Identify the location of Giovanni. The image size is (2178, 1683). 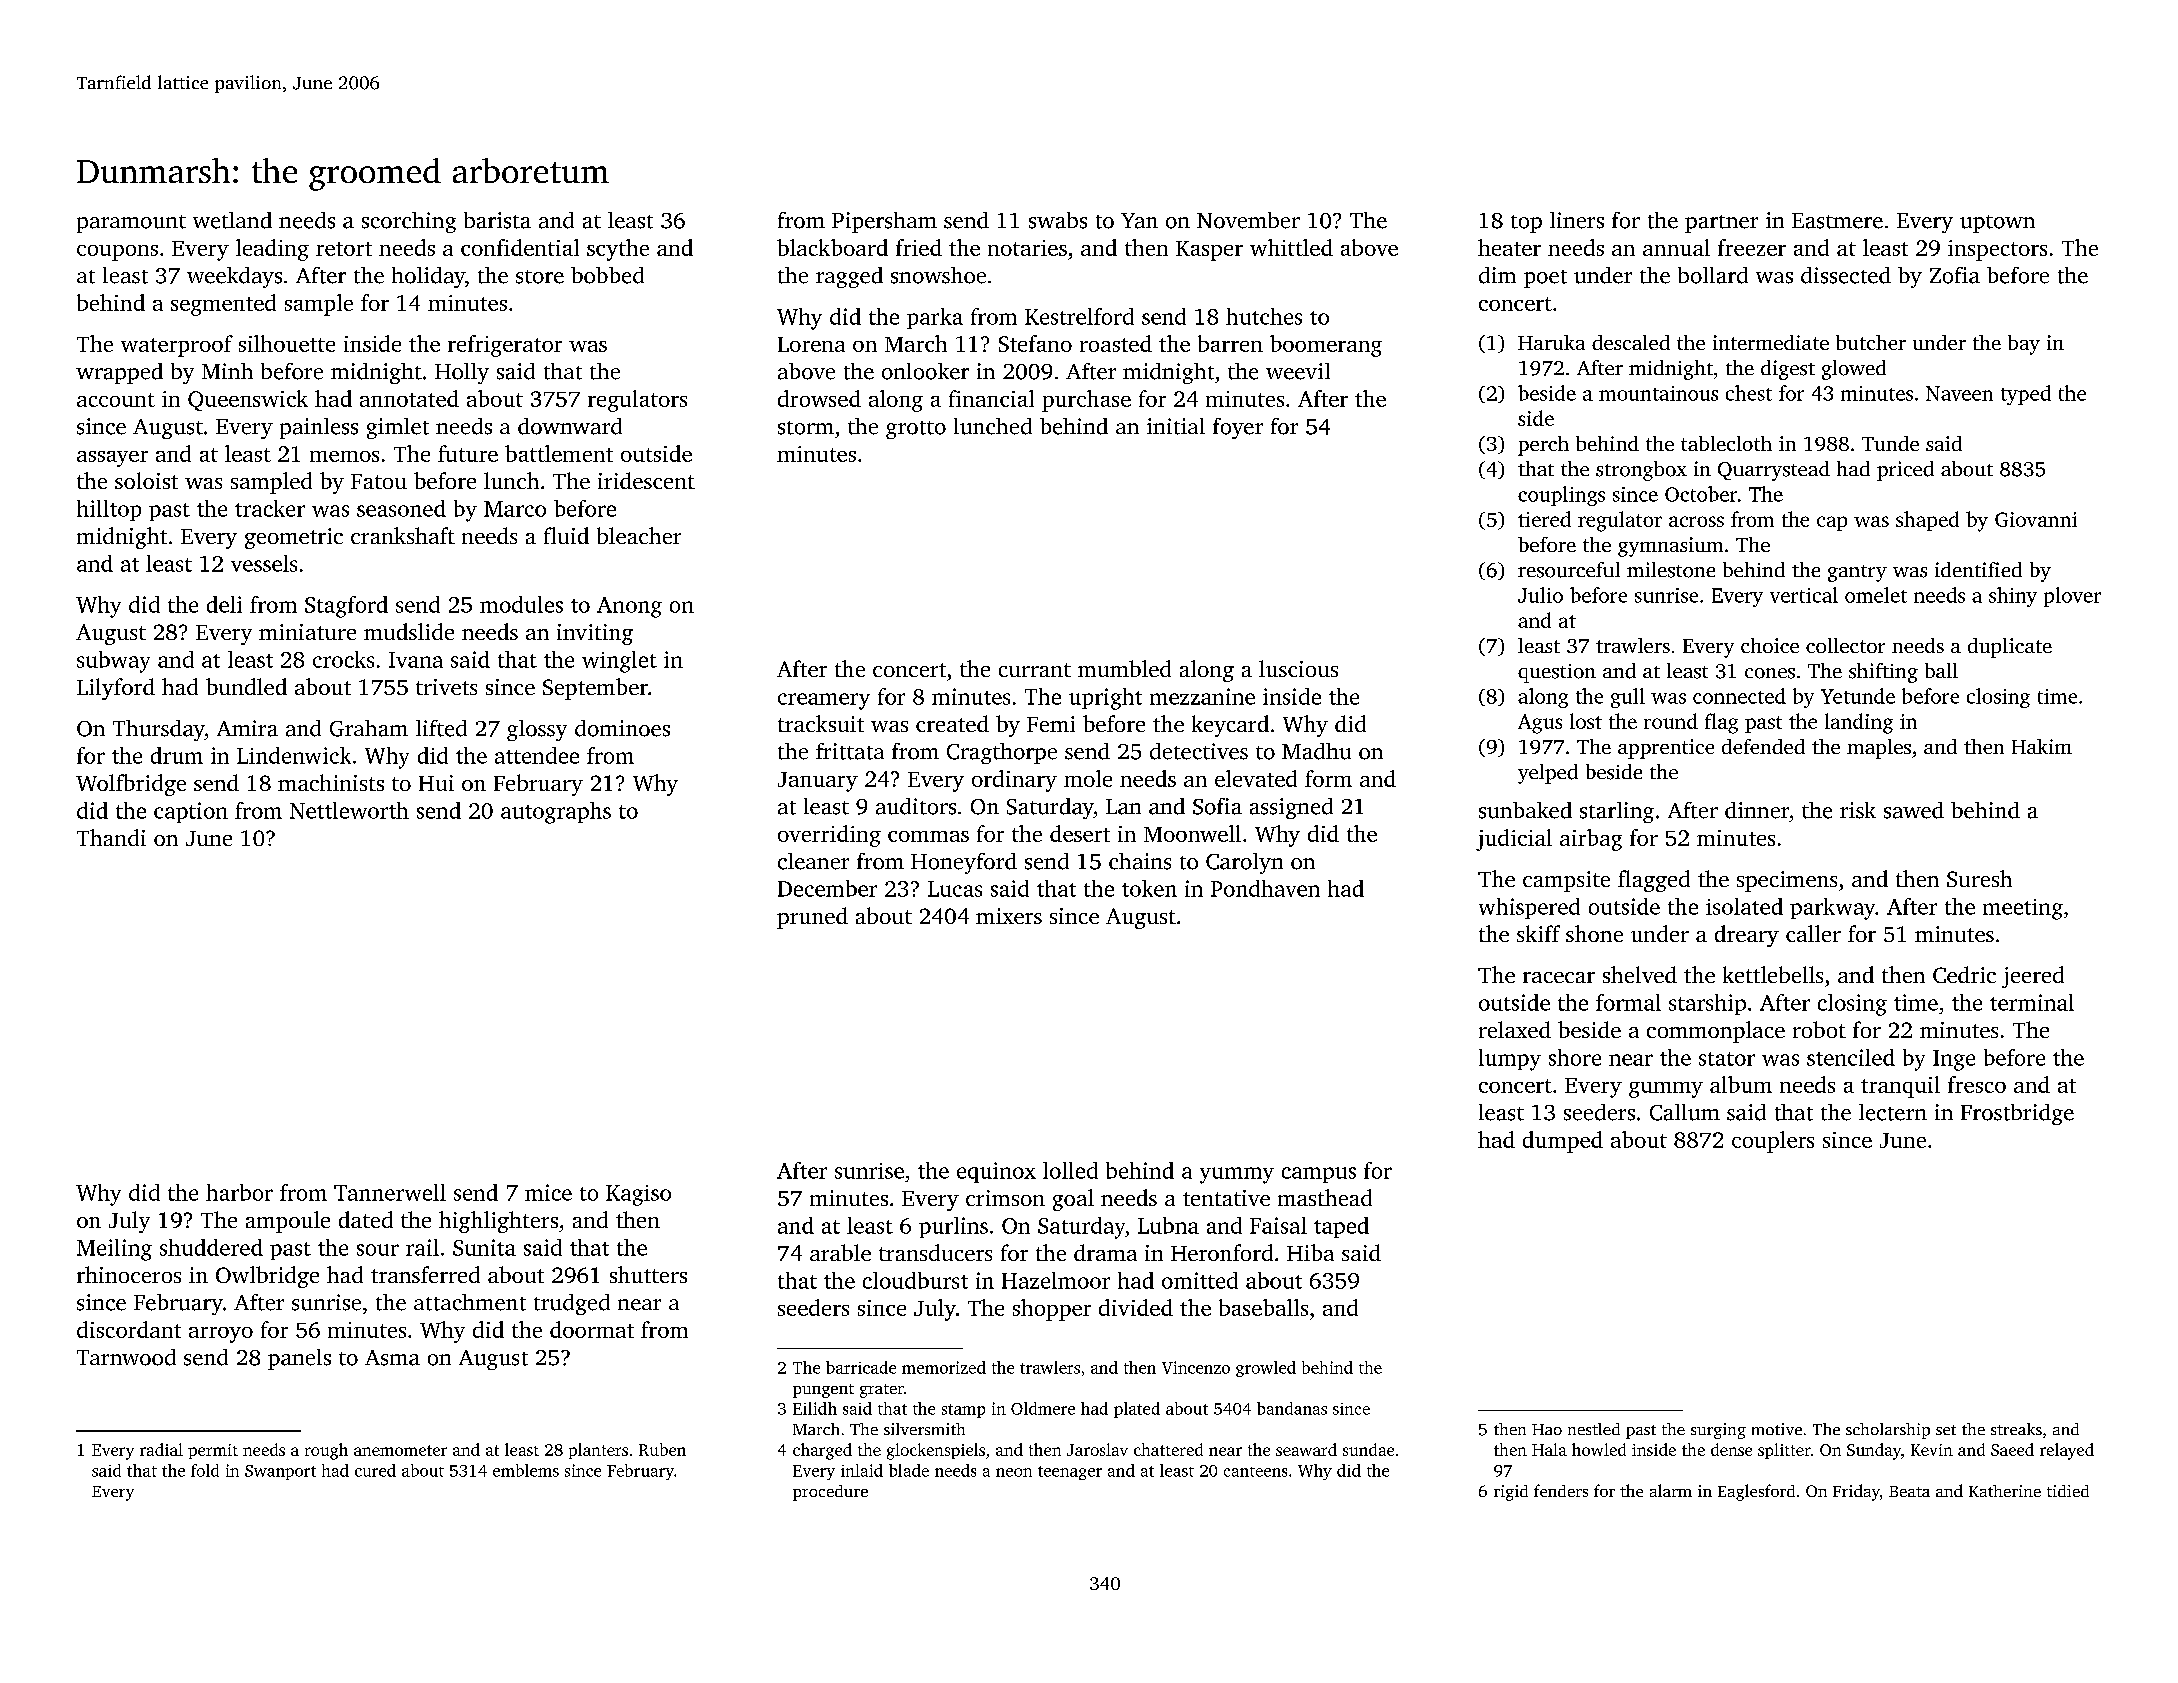
(2036, 519).
